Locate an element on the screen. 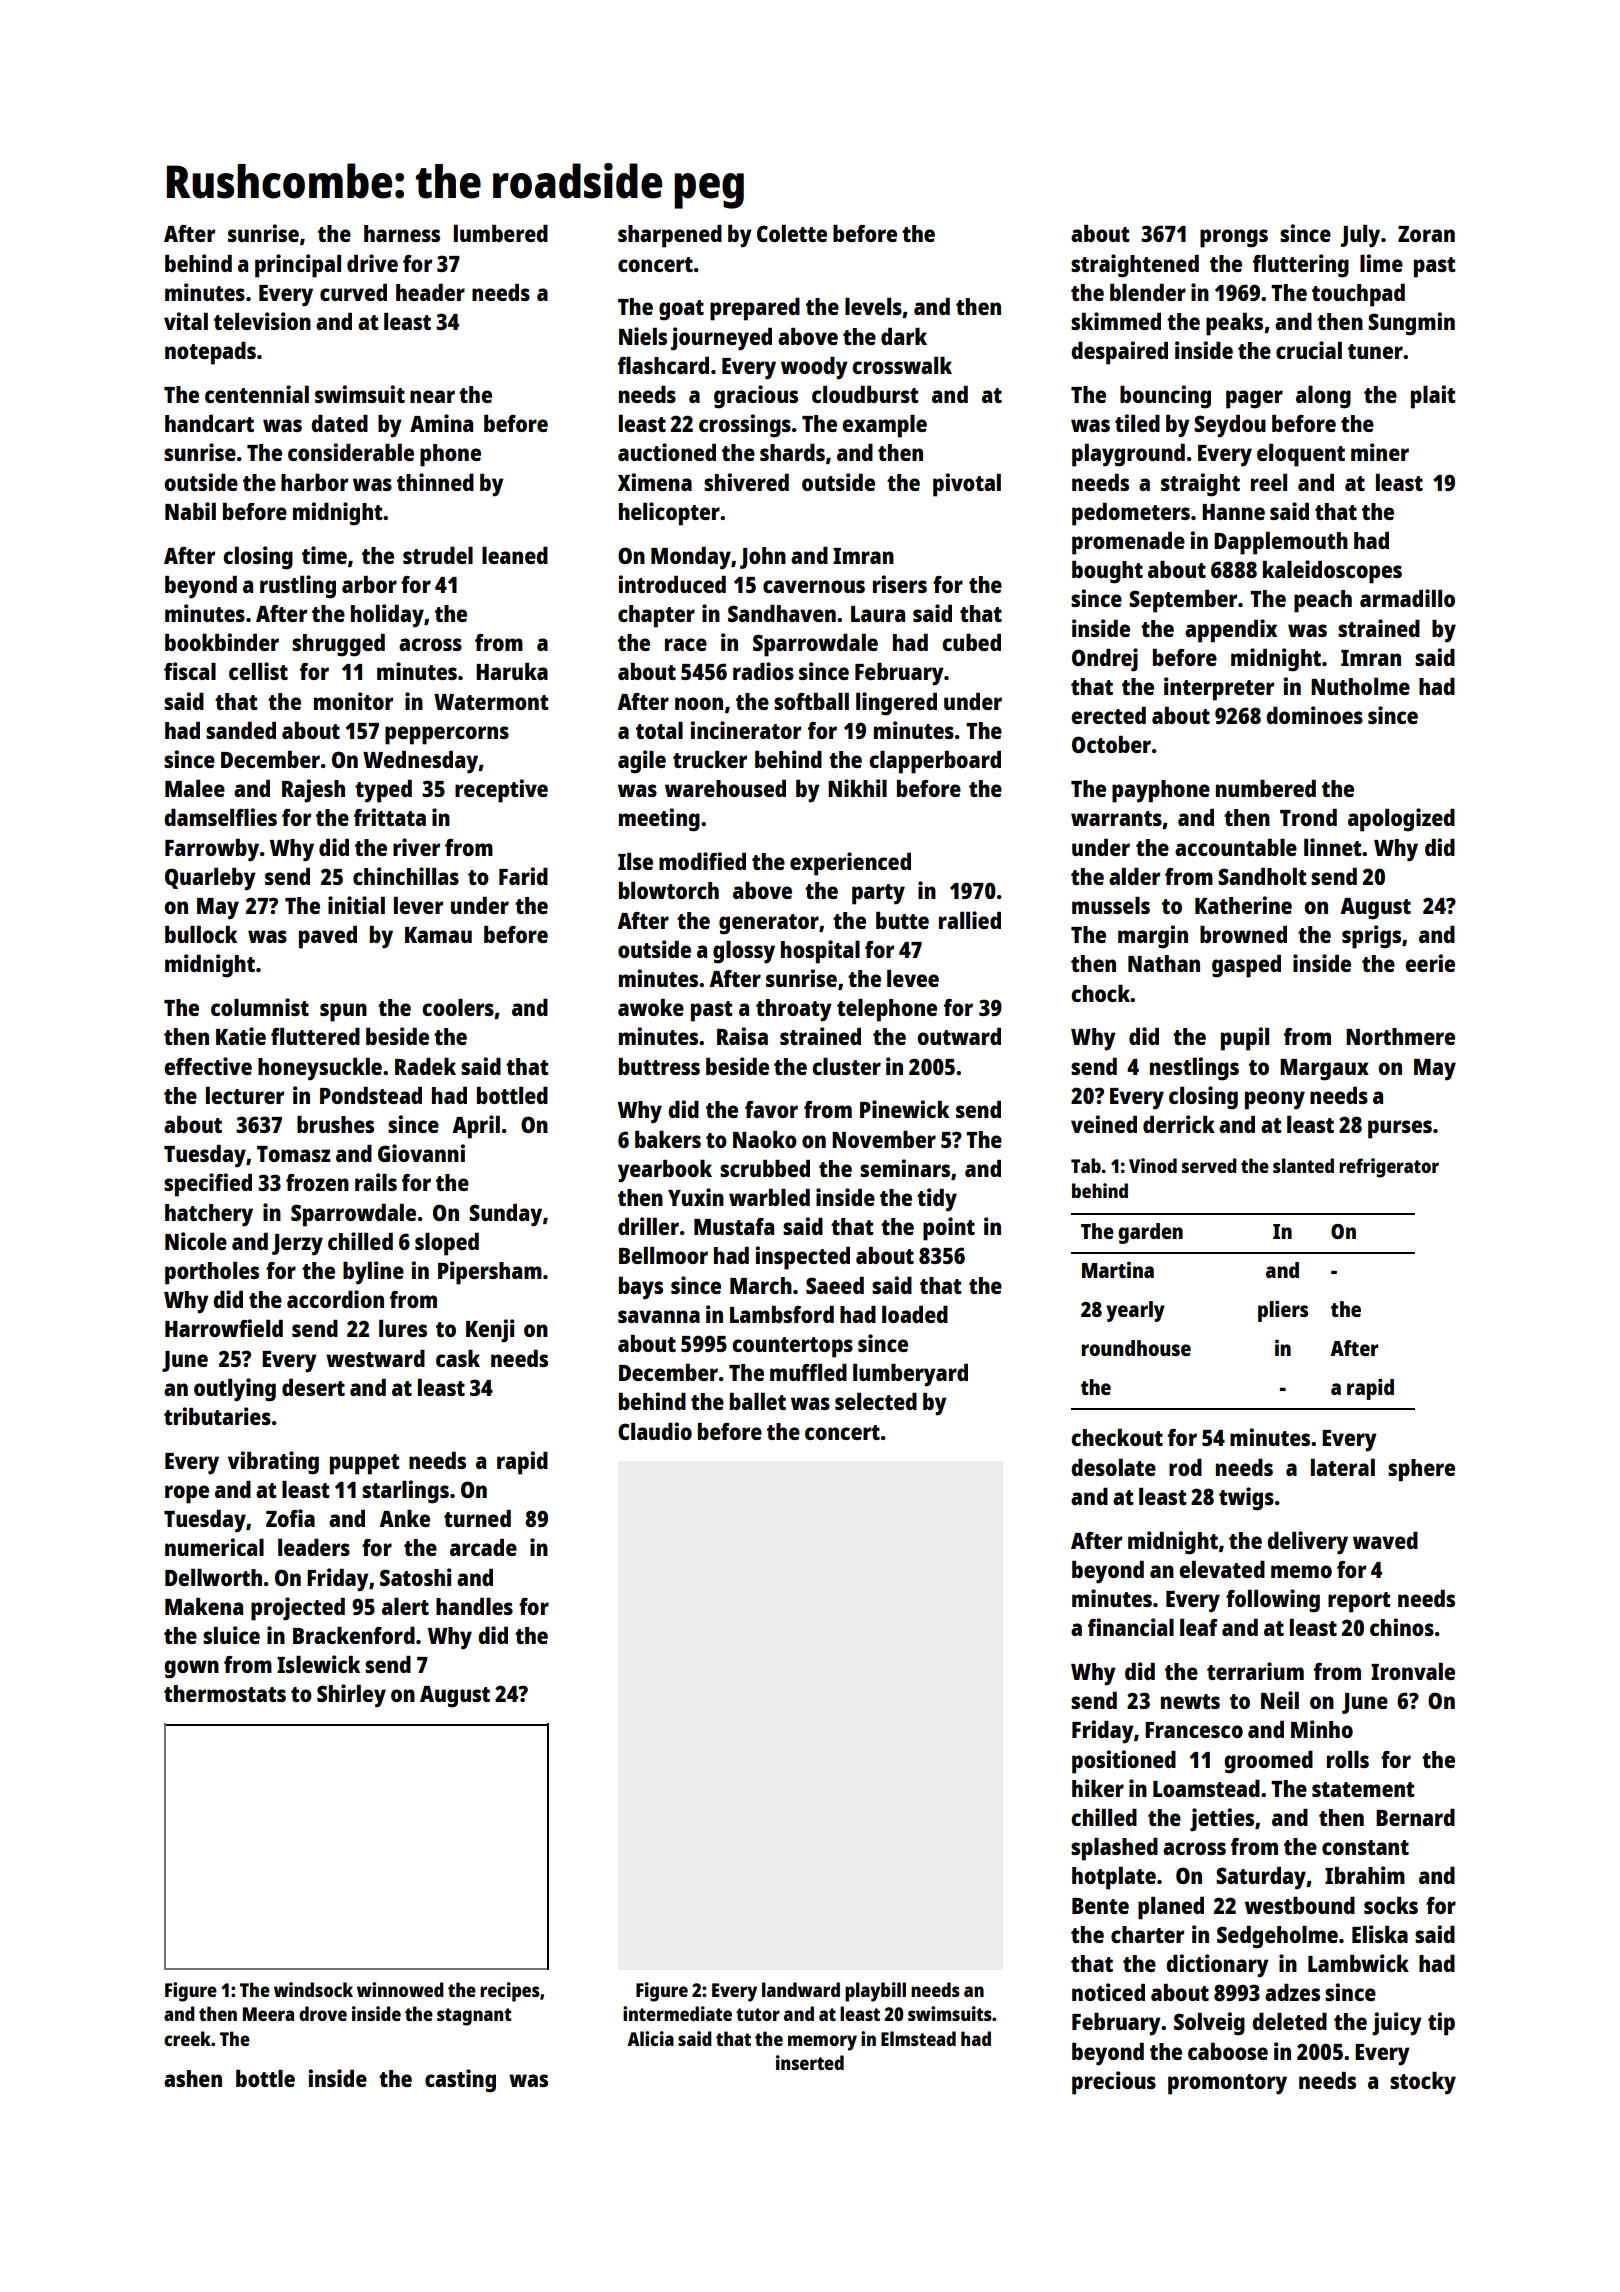  race is located at coordinates (686, 644).
